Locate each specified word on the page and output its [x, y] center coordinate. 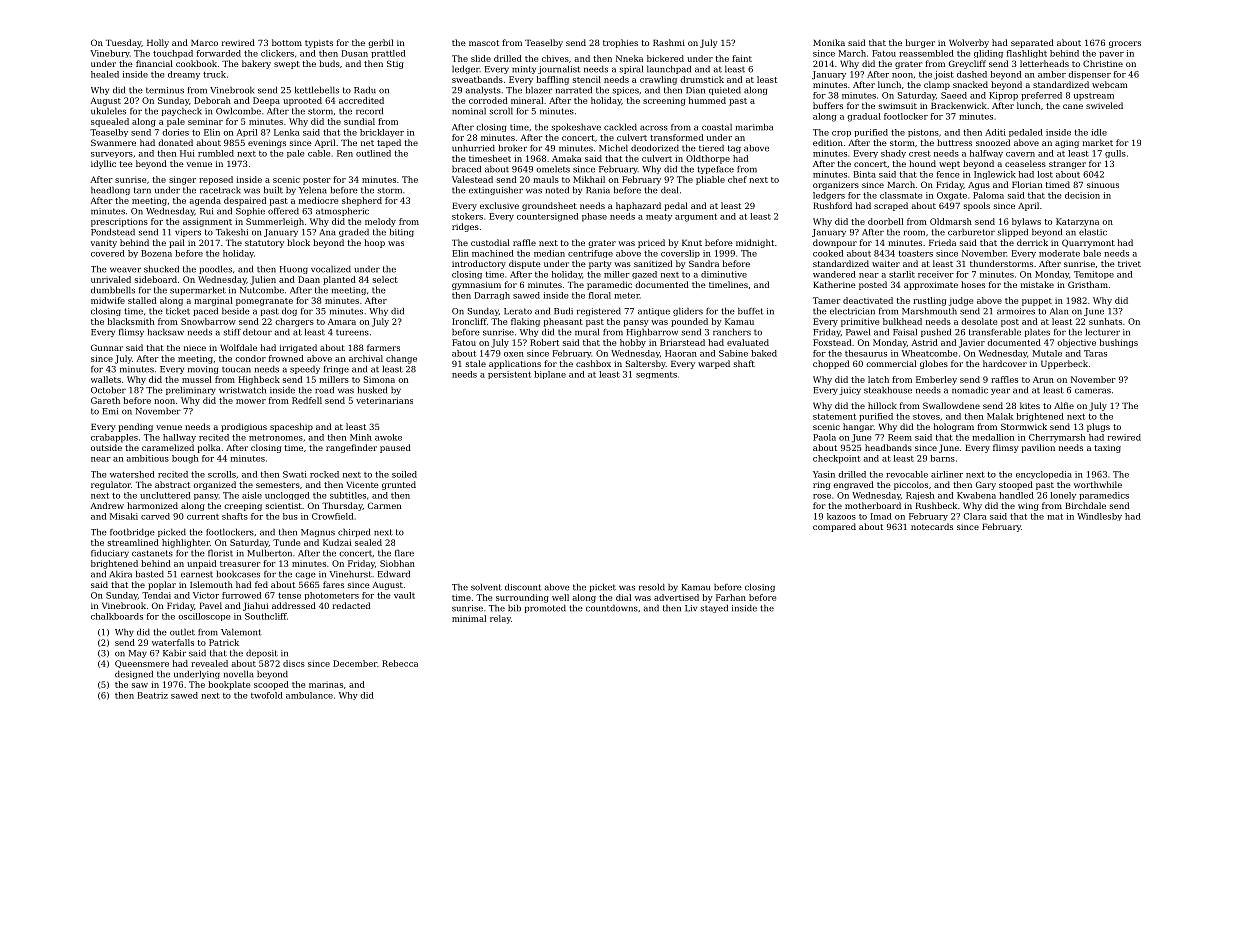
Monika [829, 42]
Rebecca [400, 663]
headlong [110, 190]
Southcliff [266, 616]
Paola [824, 437]
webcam [1110, 84]
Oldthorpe [708, 159]
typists [319, 44]
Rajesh [920, 496]
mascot [484, 43]
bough [185, 459]
